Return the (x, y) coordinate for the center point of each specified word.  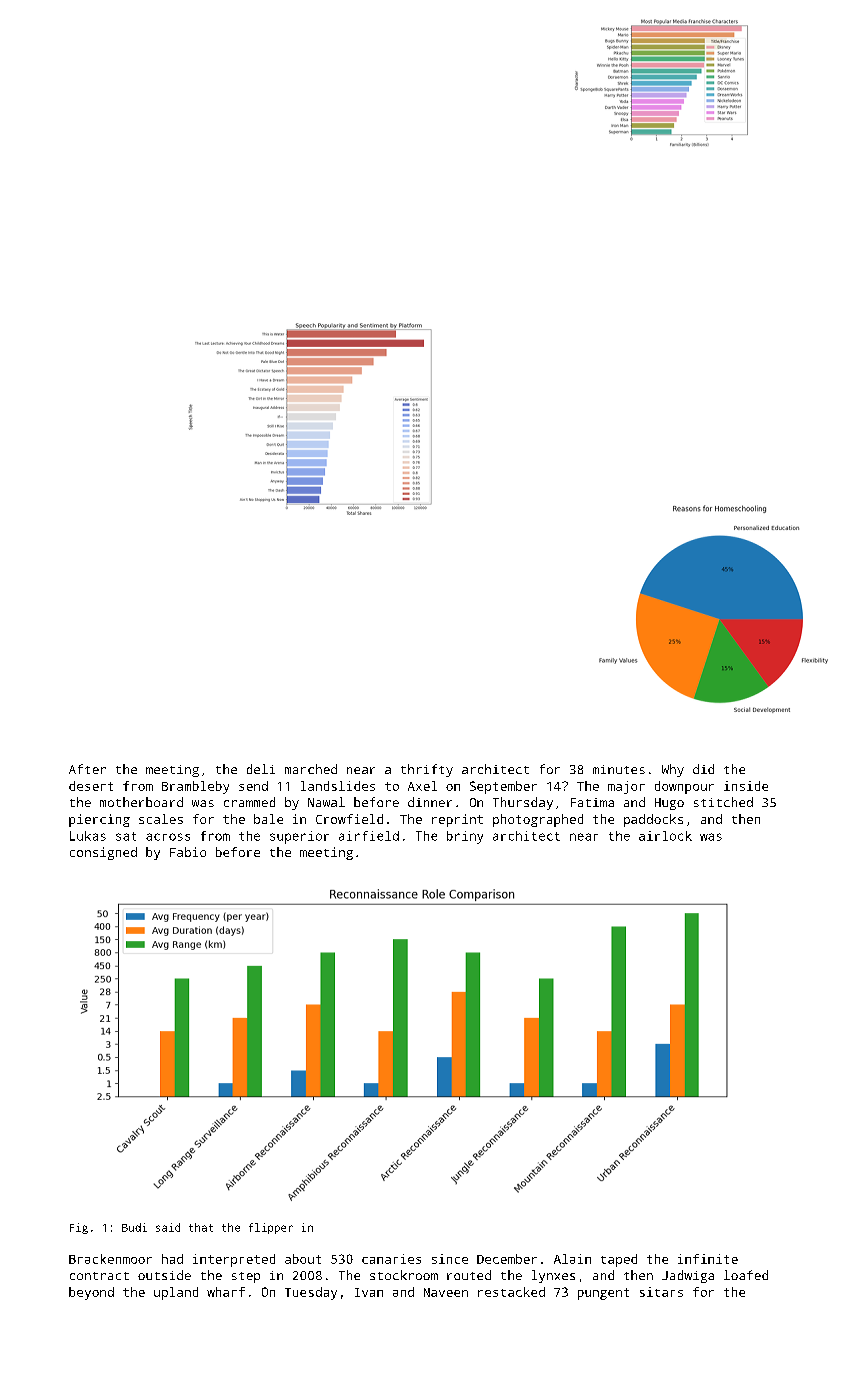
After (87, 769)
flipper (271, 1228)
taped (619, 1260)
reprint (457, 820)
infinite (708, 1259)
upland (176, 1293)
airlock (665, 836)
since (450, 1259)
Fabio (188, 852)
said (168, 1227)
